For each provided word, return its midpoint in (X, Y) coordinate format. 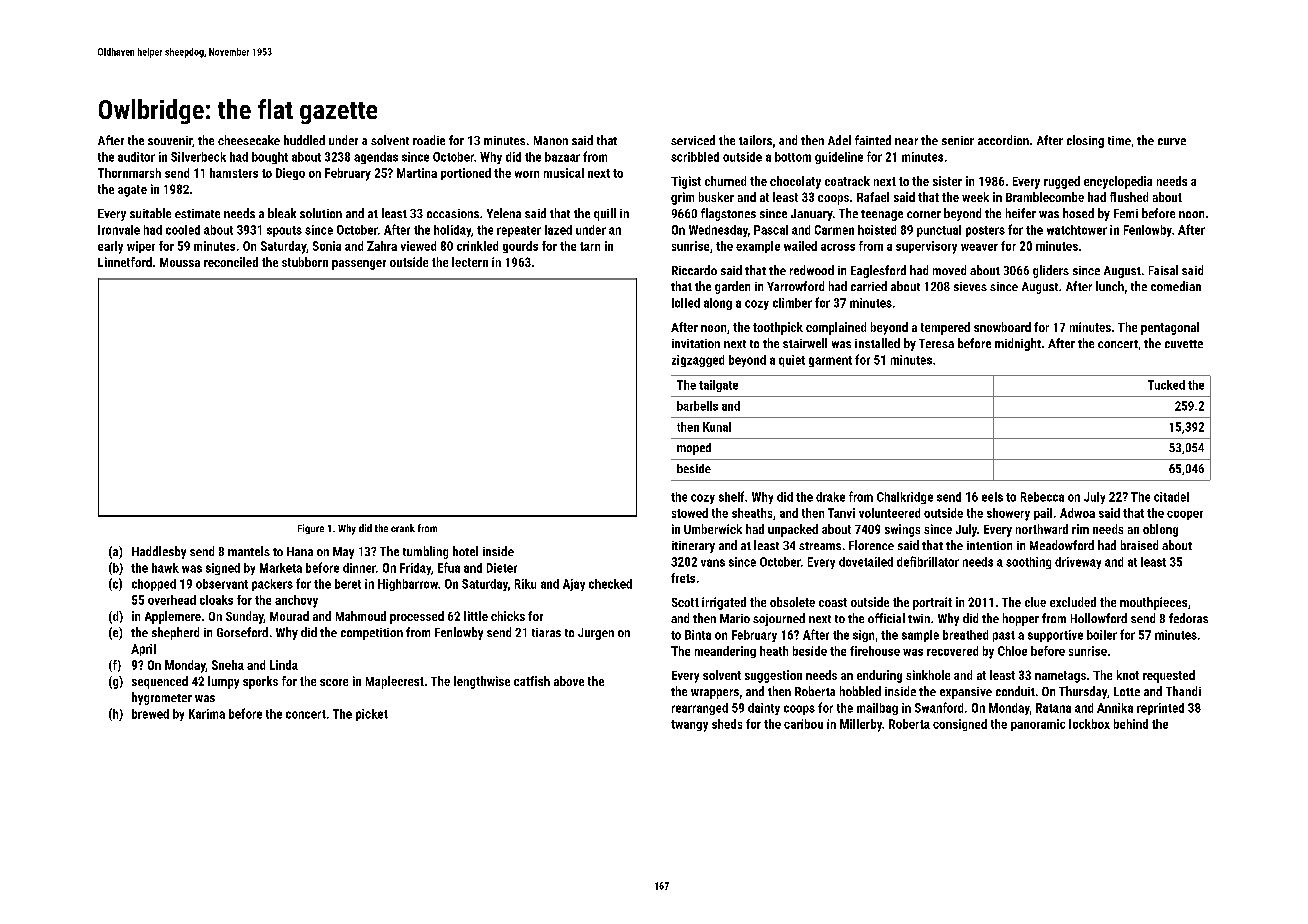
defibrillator (928, 561)
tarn (590, 246)
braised (1139, 545)
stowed (690, 513)
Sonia (327, 246)
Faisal (1163, 270)
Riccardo (694, 270)
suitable (150, 213)
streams (820, 546)
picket (372, 715)
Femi (1126, 213)
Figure (311, 529)
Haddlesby (159, 552)
